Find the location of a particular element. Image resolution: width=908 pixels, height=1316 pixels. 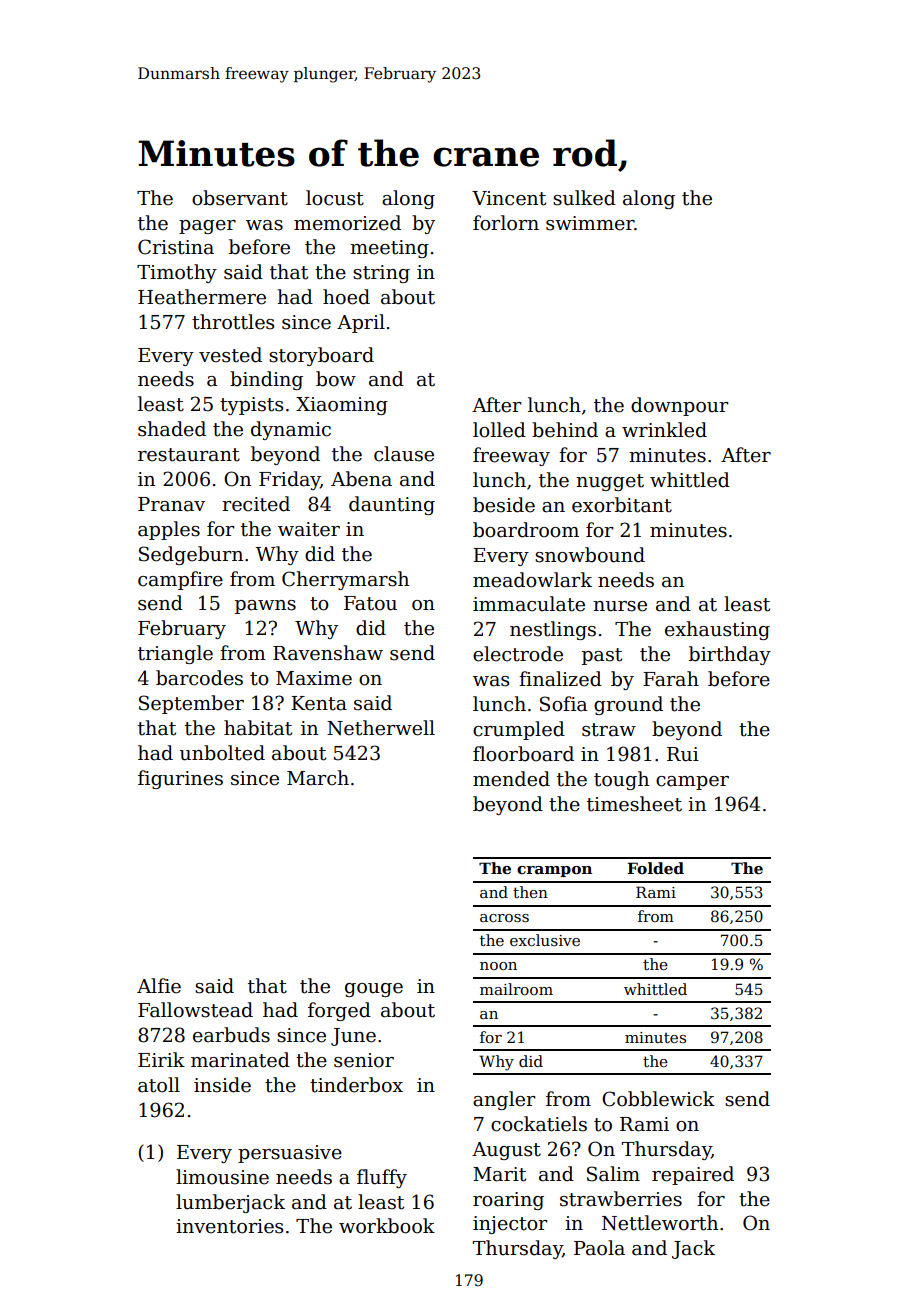

exclusive is located at coordinates (545, 940).
